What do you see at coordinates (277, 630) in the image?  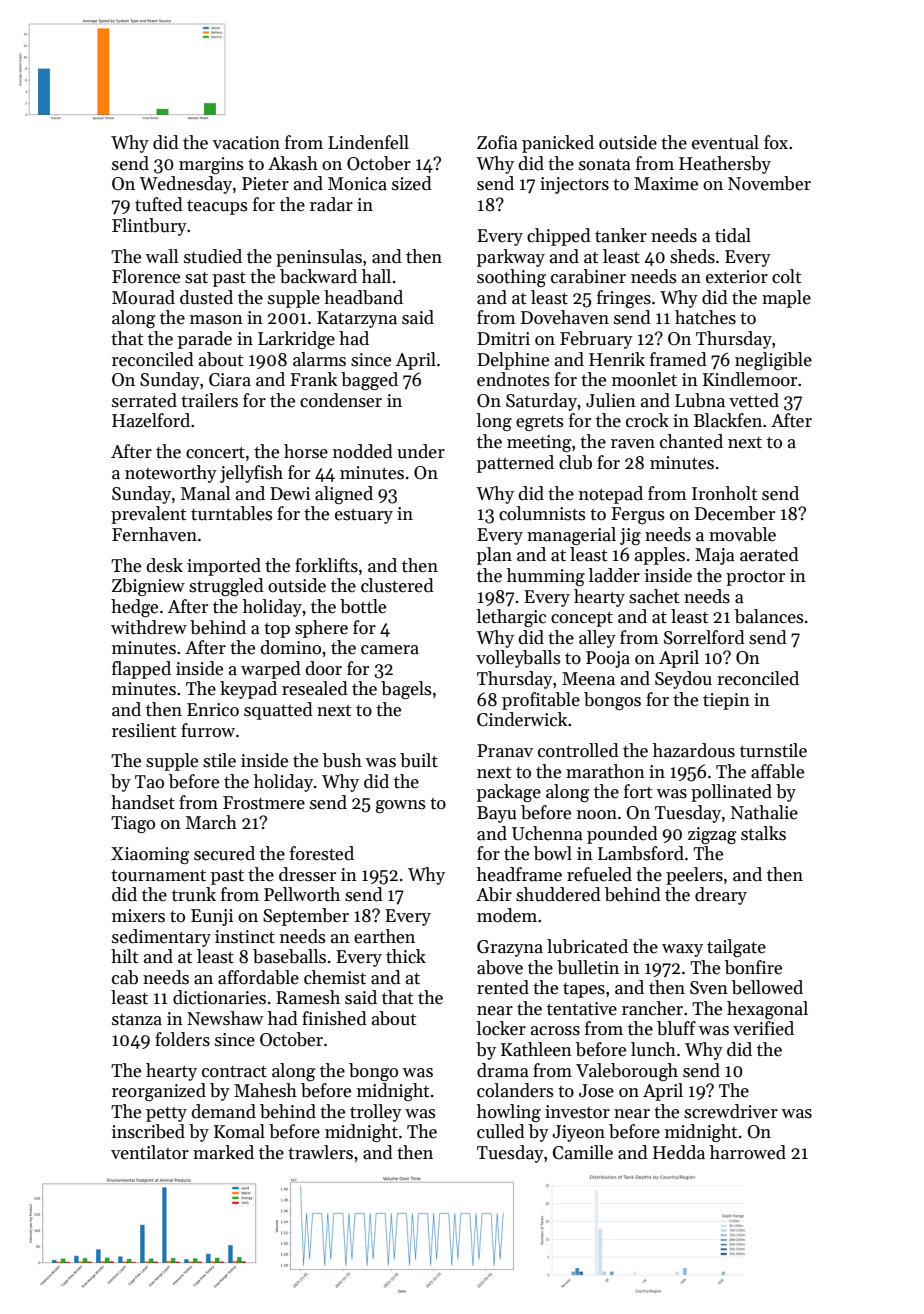 I see `top` at bounding box center [277, 630].
